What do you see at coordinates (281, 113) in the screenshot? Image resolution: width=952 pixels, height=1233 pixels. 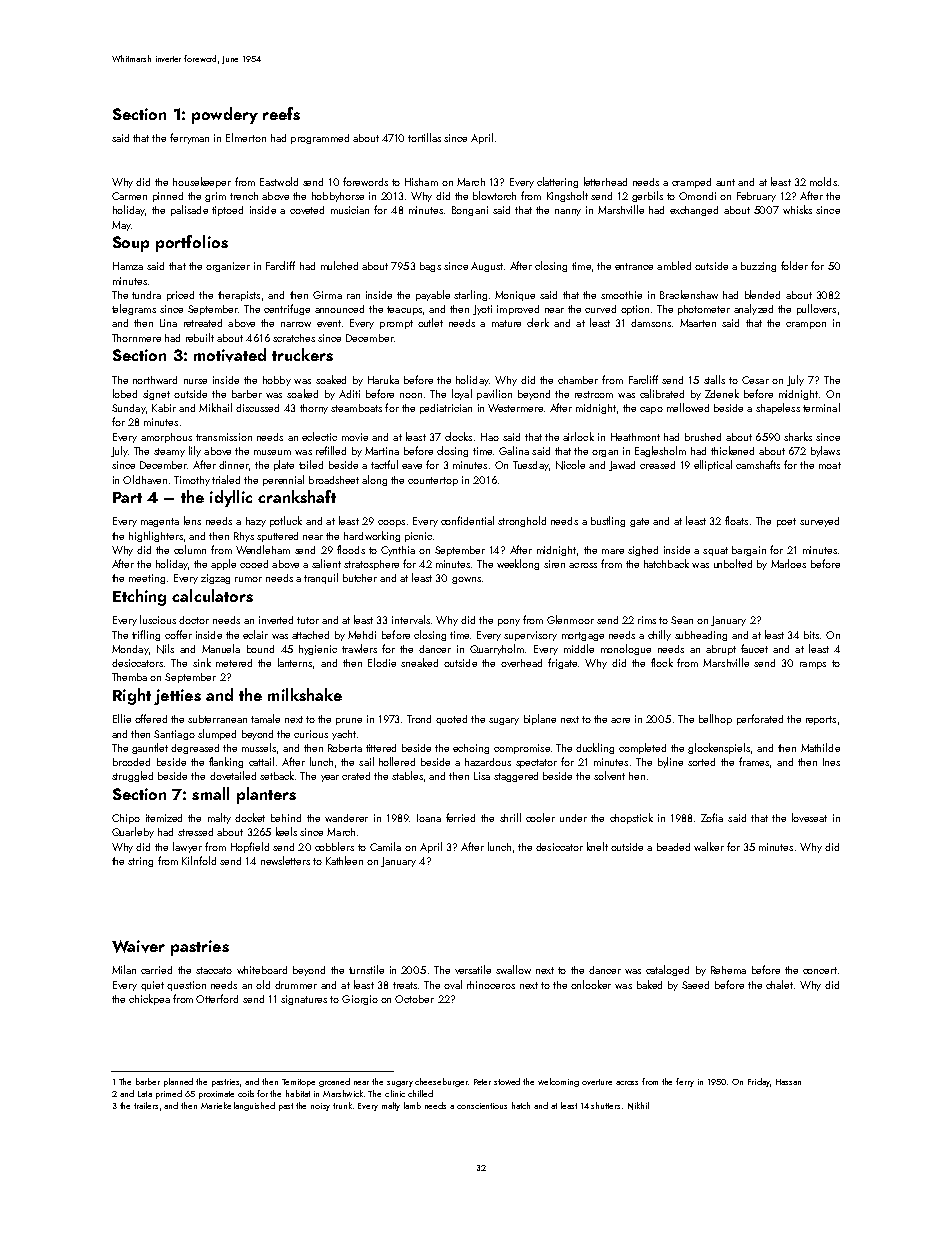 I see `reefs` at bounding box center [281, 113].
